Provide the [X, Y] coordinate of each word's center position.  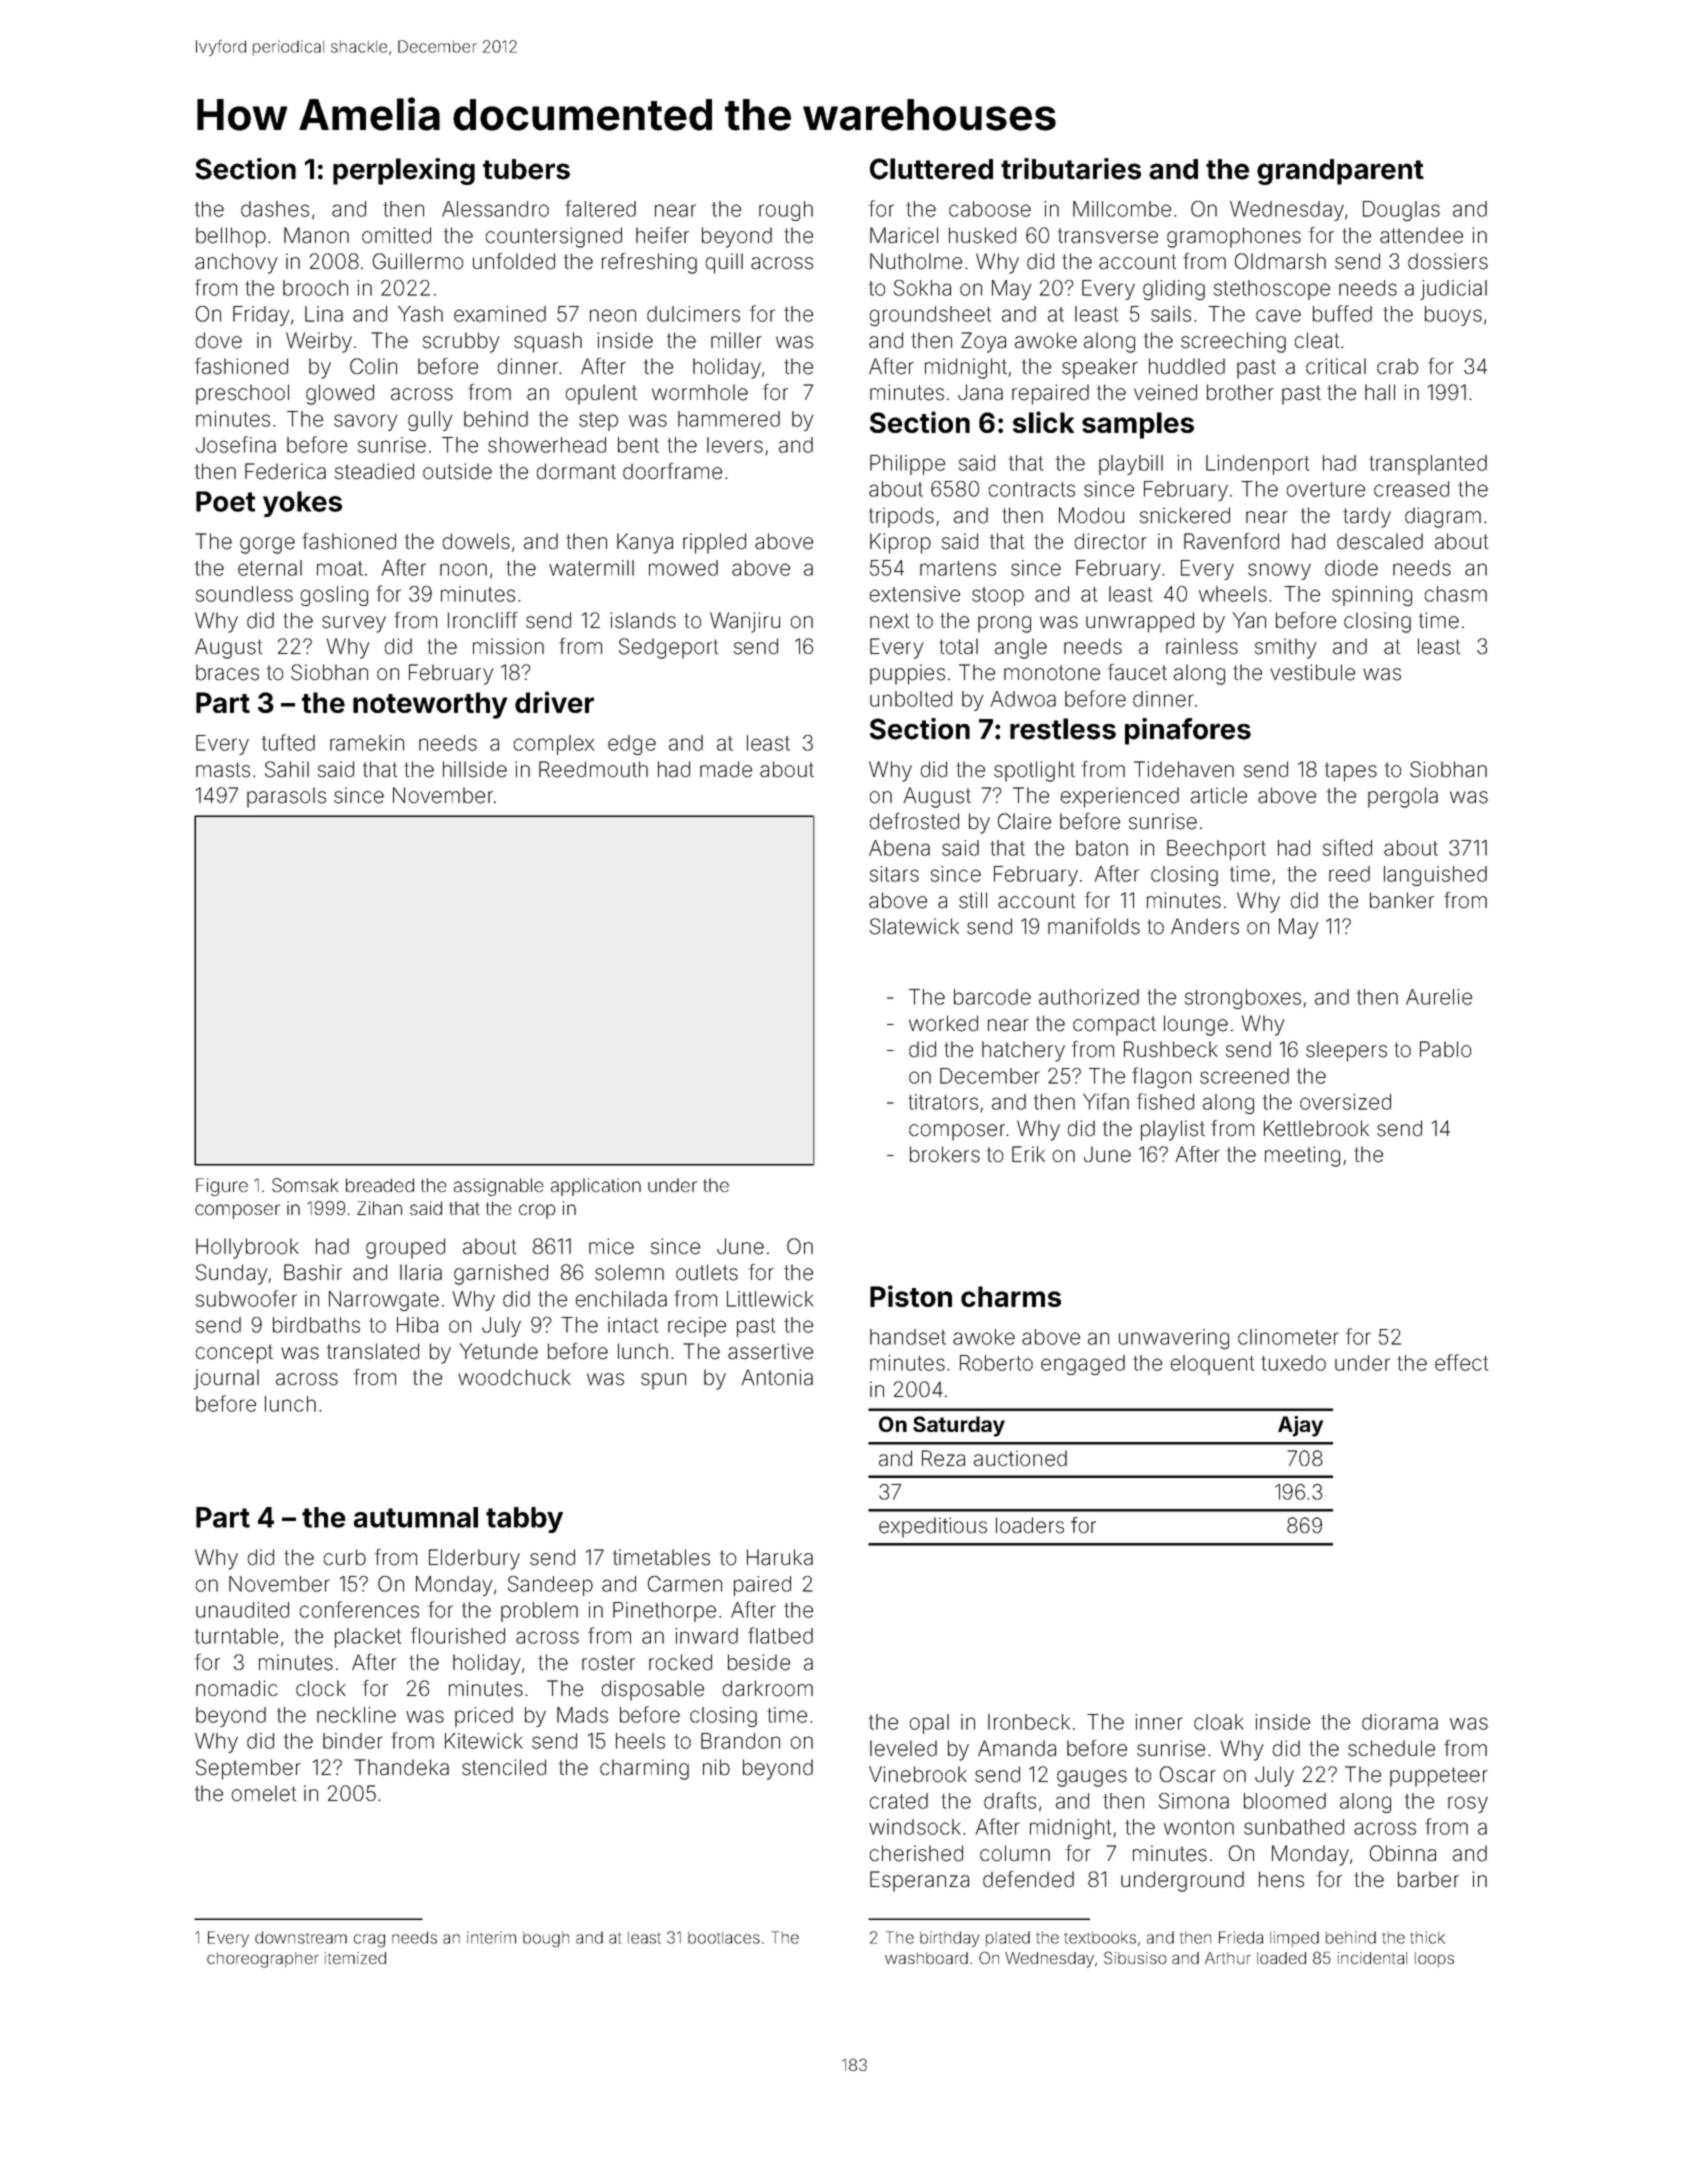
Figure [222, 1187]
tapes [1351, 772]
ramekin [367, 743]
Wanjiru [745, 622]
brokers [945, 1154]
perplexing [404, 171]
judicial [1453, 290]
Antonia [777, 1377]
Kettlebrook [1316, 1128]
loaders [1030, 1525]
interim [491, 1937]
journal [226, 1379]
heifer [662, 235]
